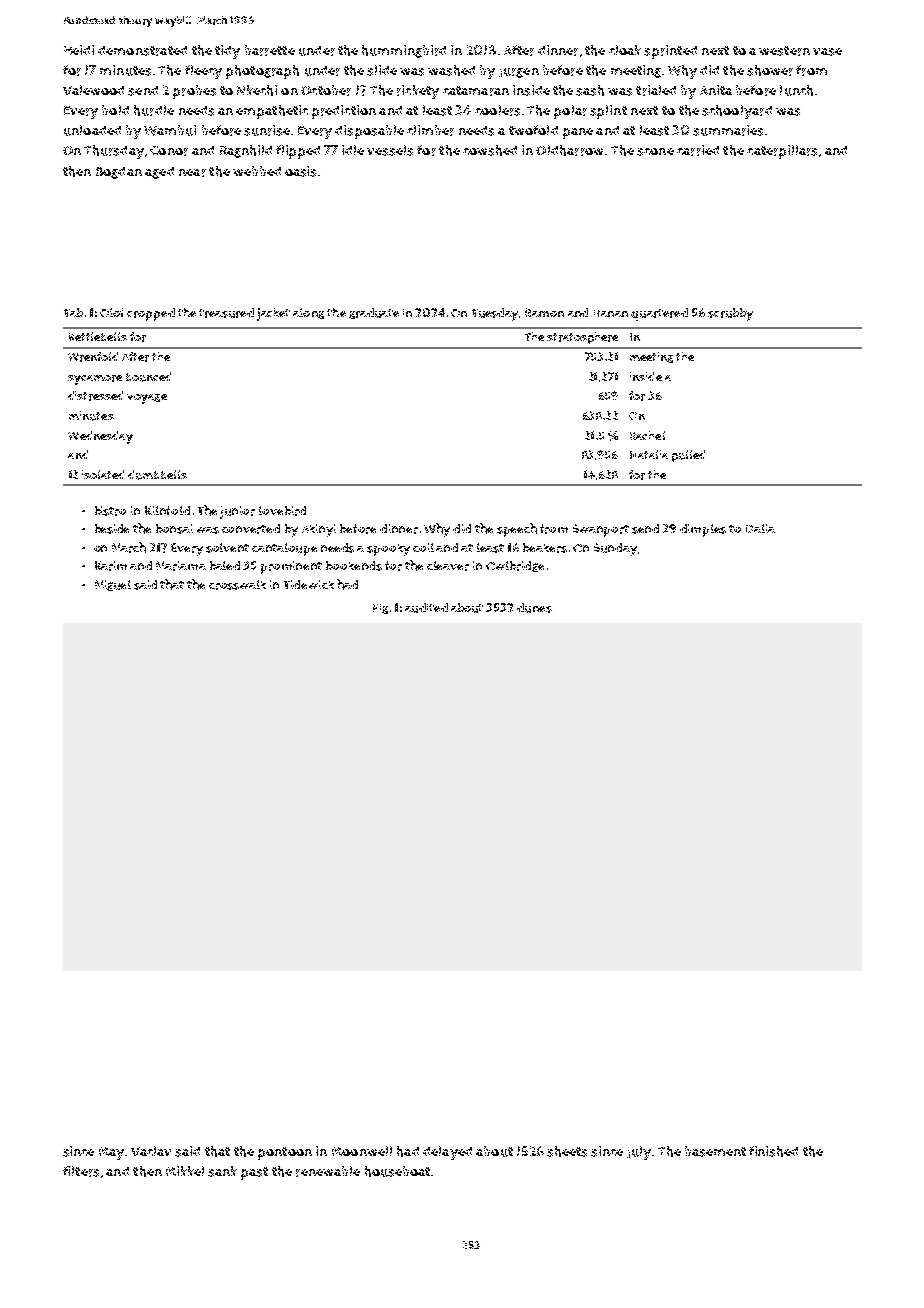 The image size is (924, 1308). Describe the element at coordinates (285, 1153) in the image. I see `pontoon` at that location.
